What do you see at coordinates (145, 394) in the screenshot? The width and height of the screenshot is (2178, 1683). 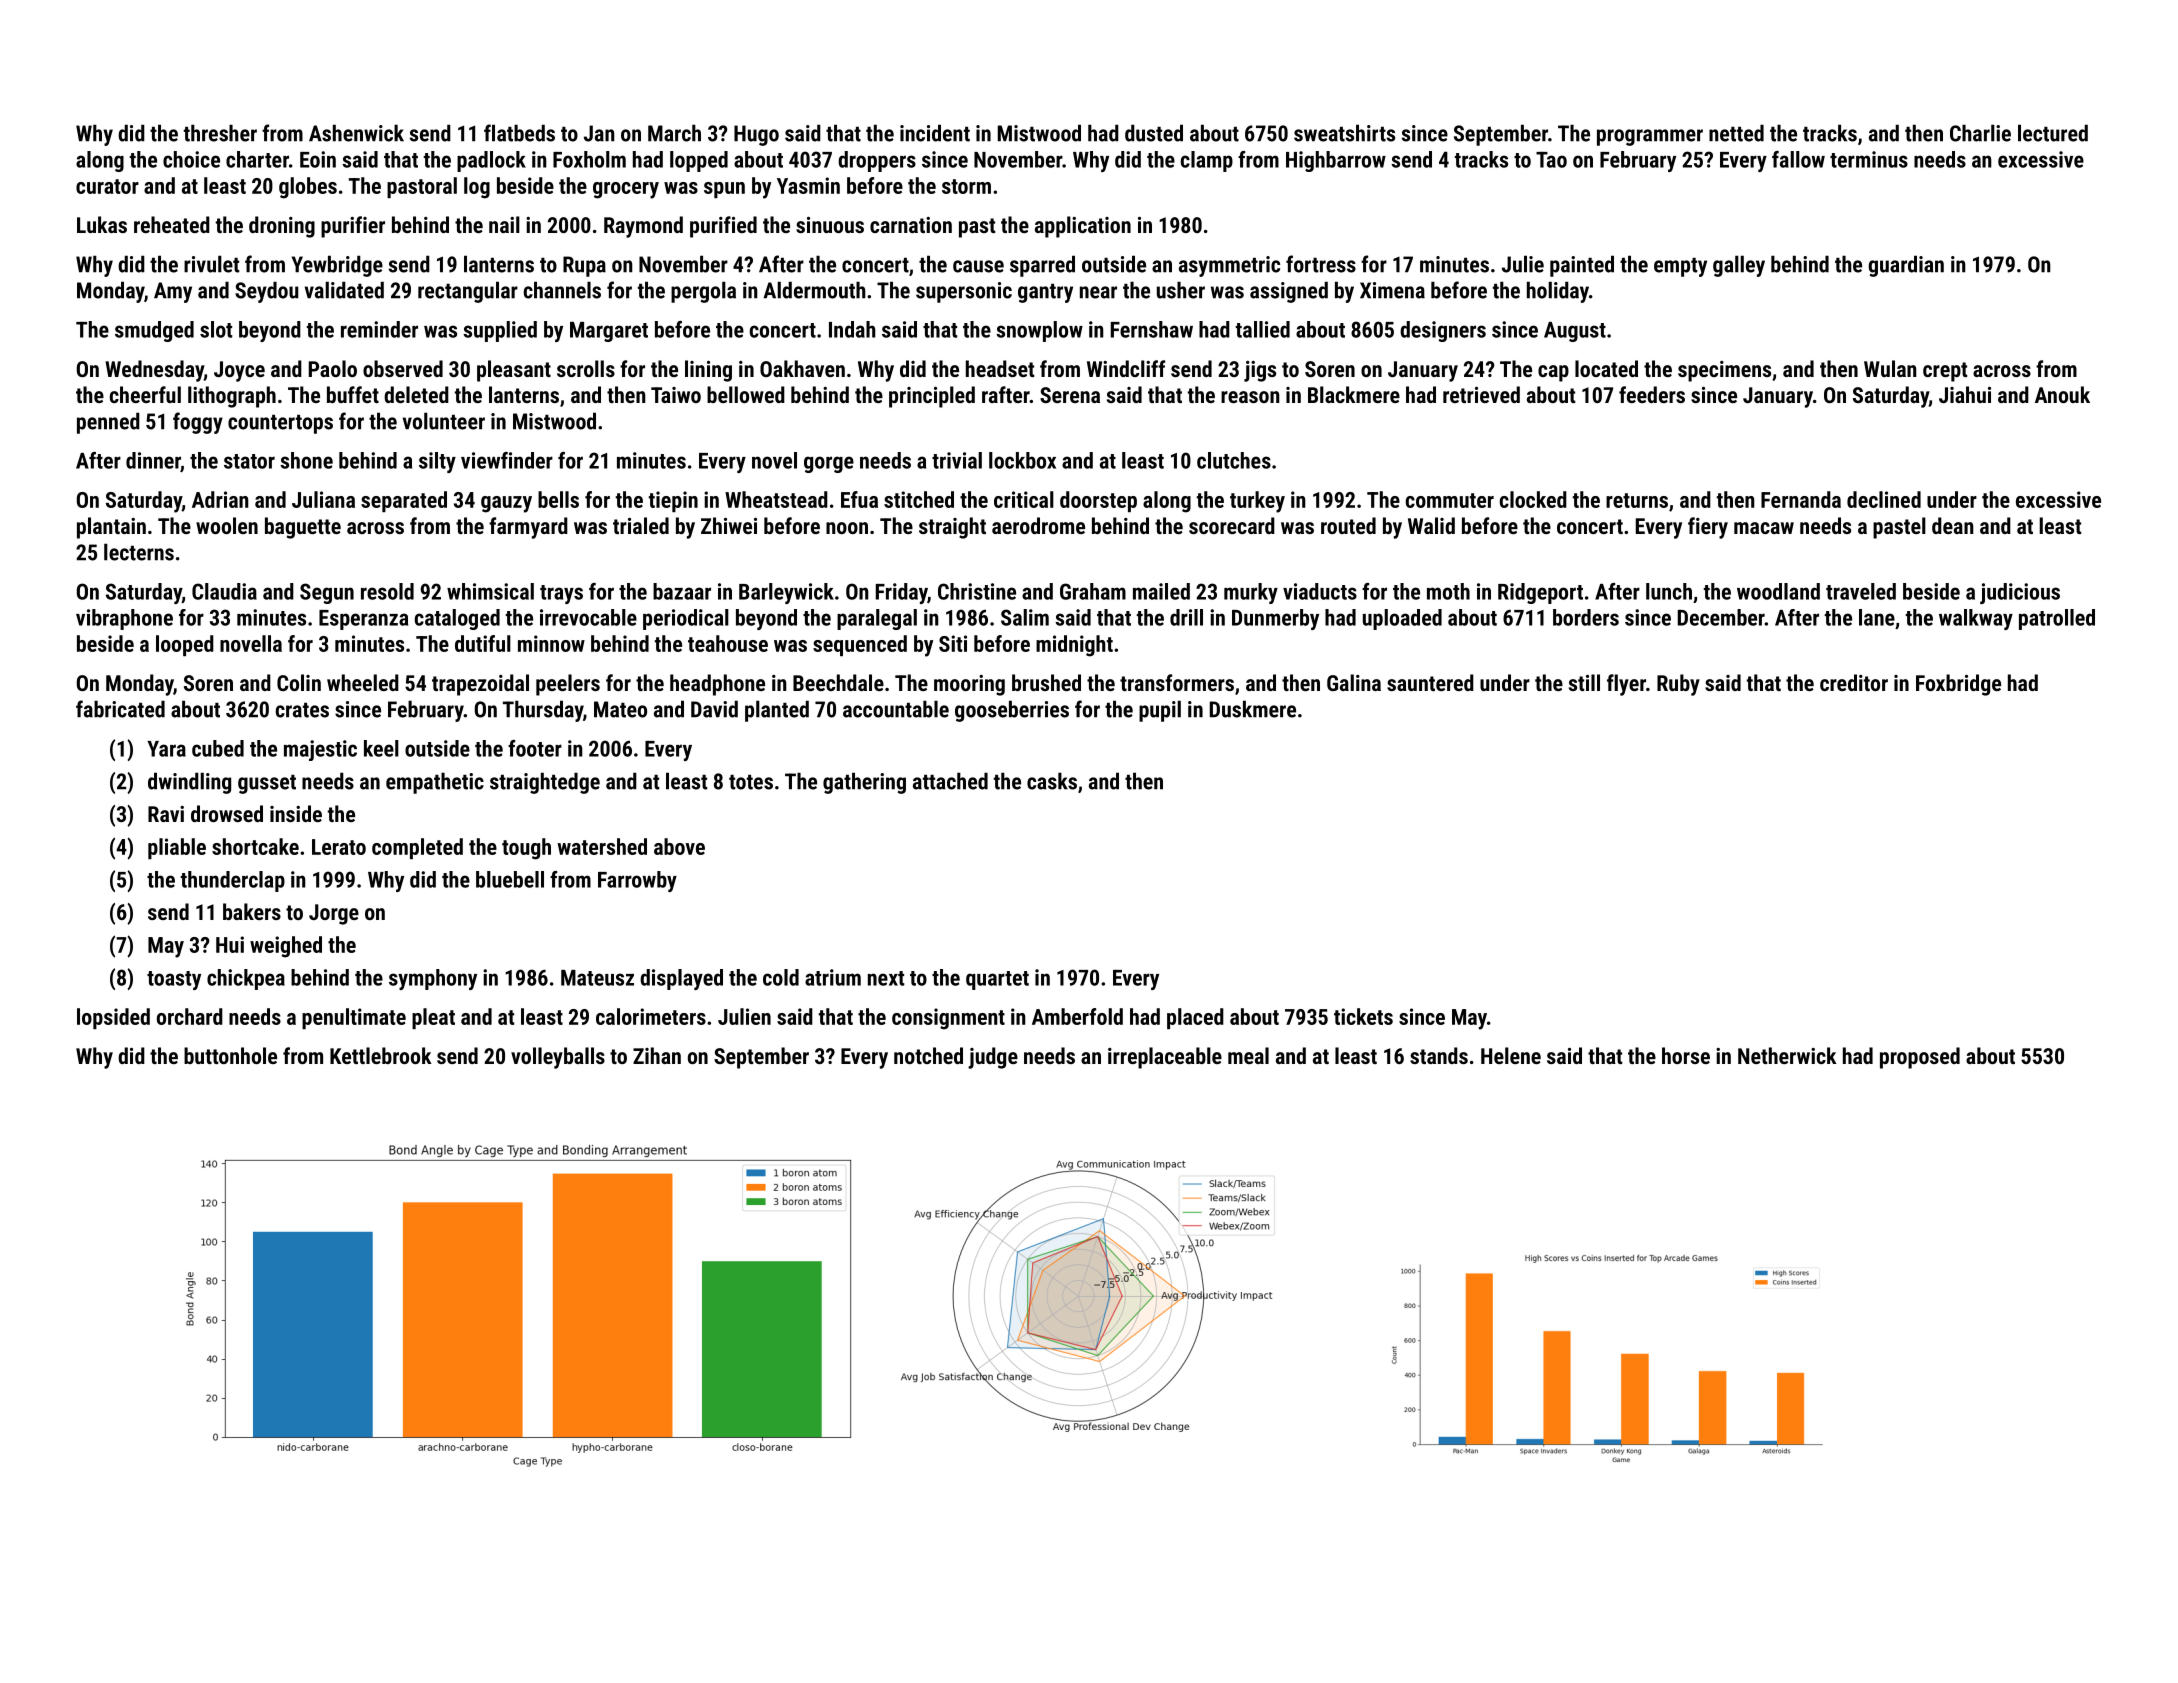 I see `cheerful` at bounding box center [145, 394].
